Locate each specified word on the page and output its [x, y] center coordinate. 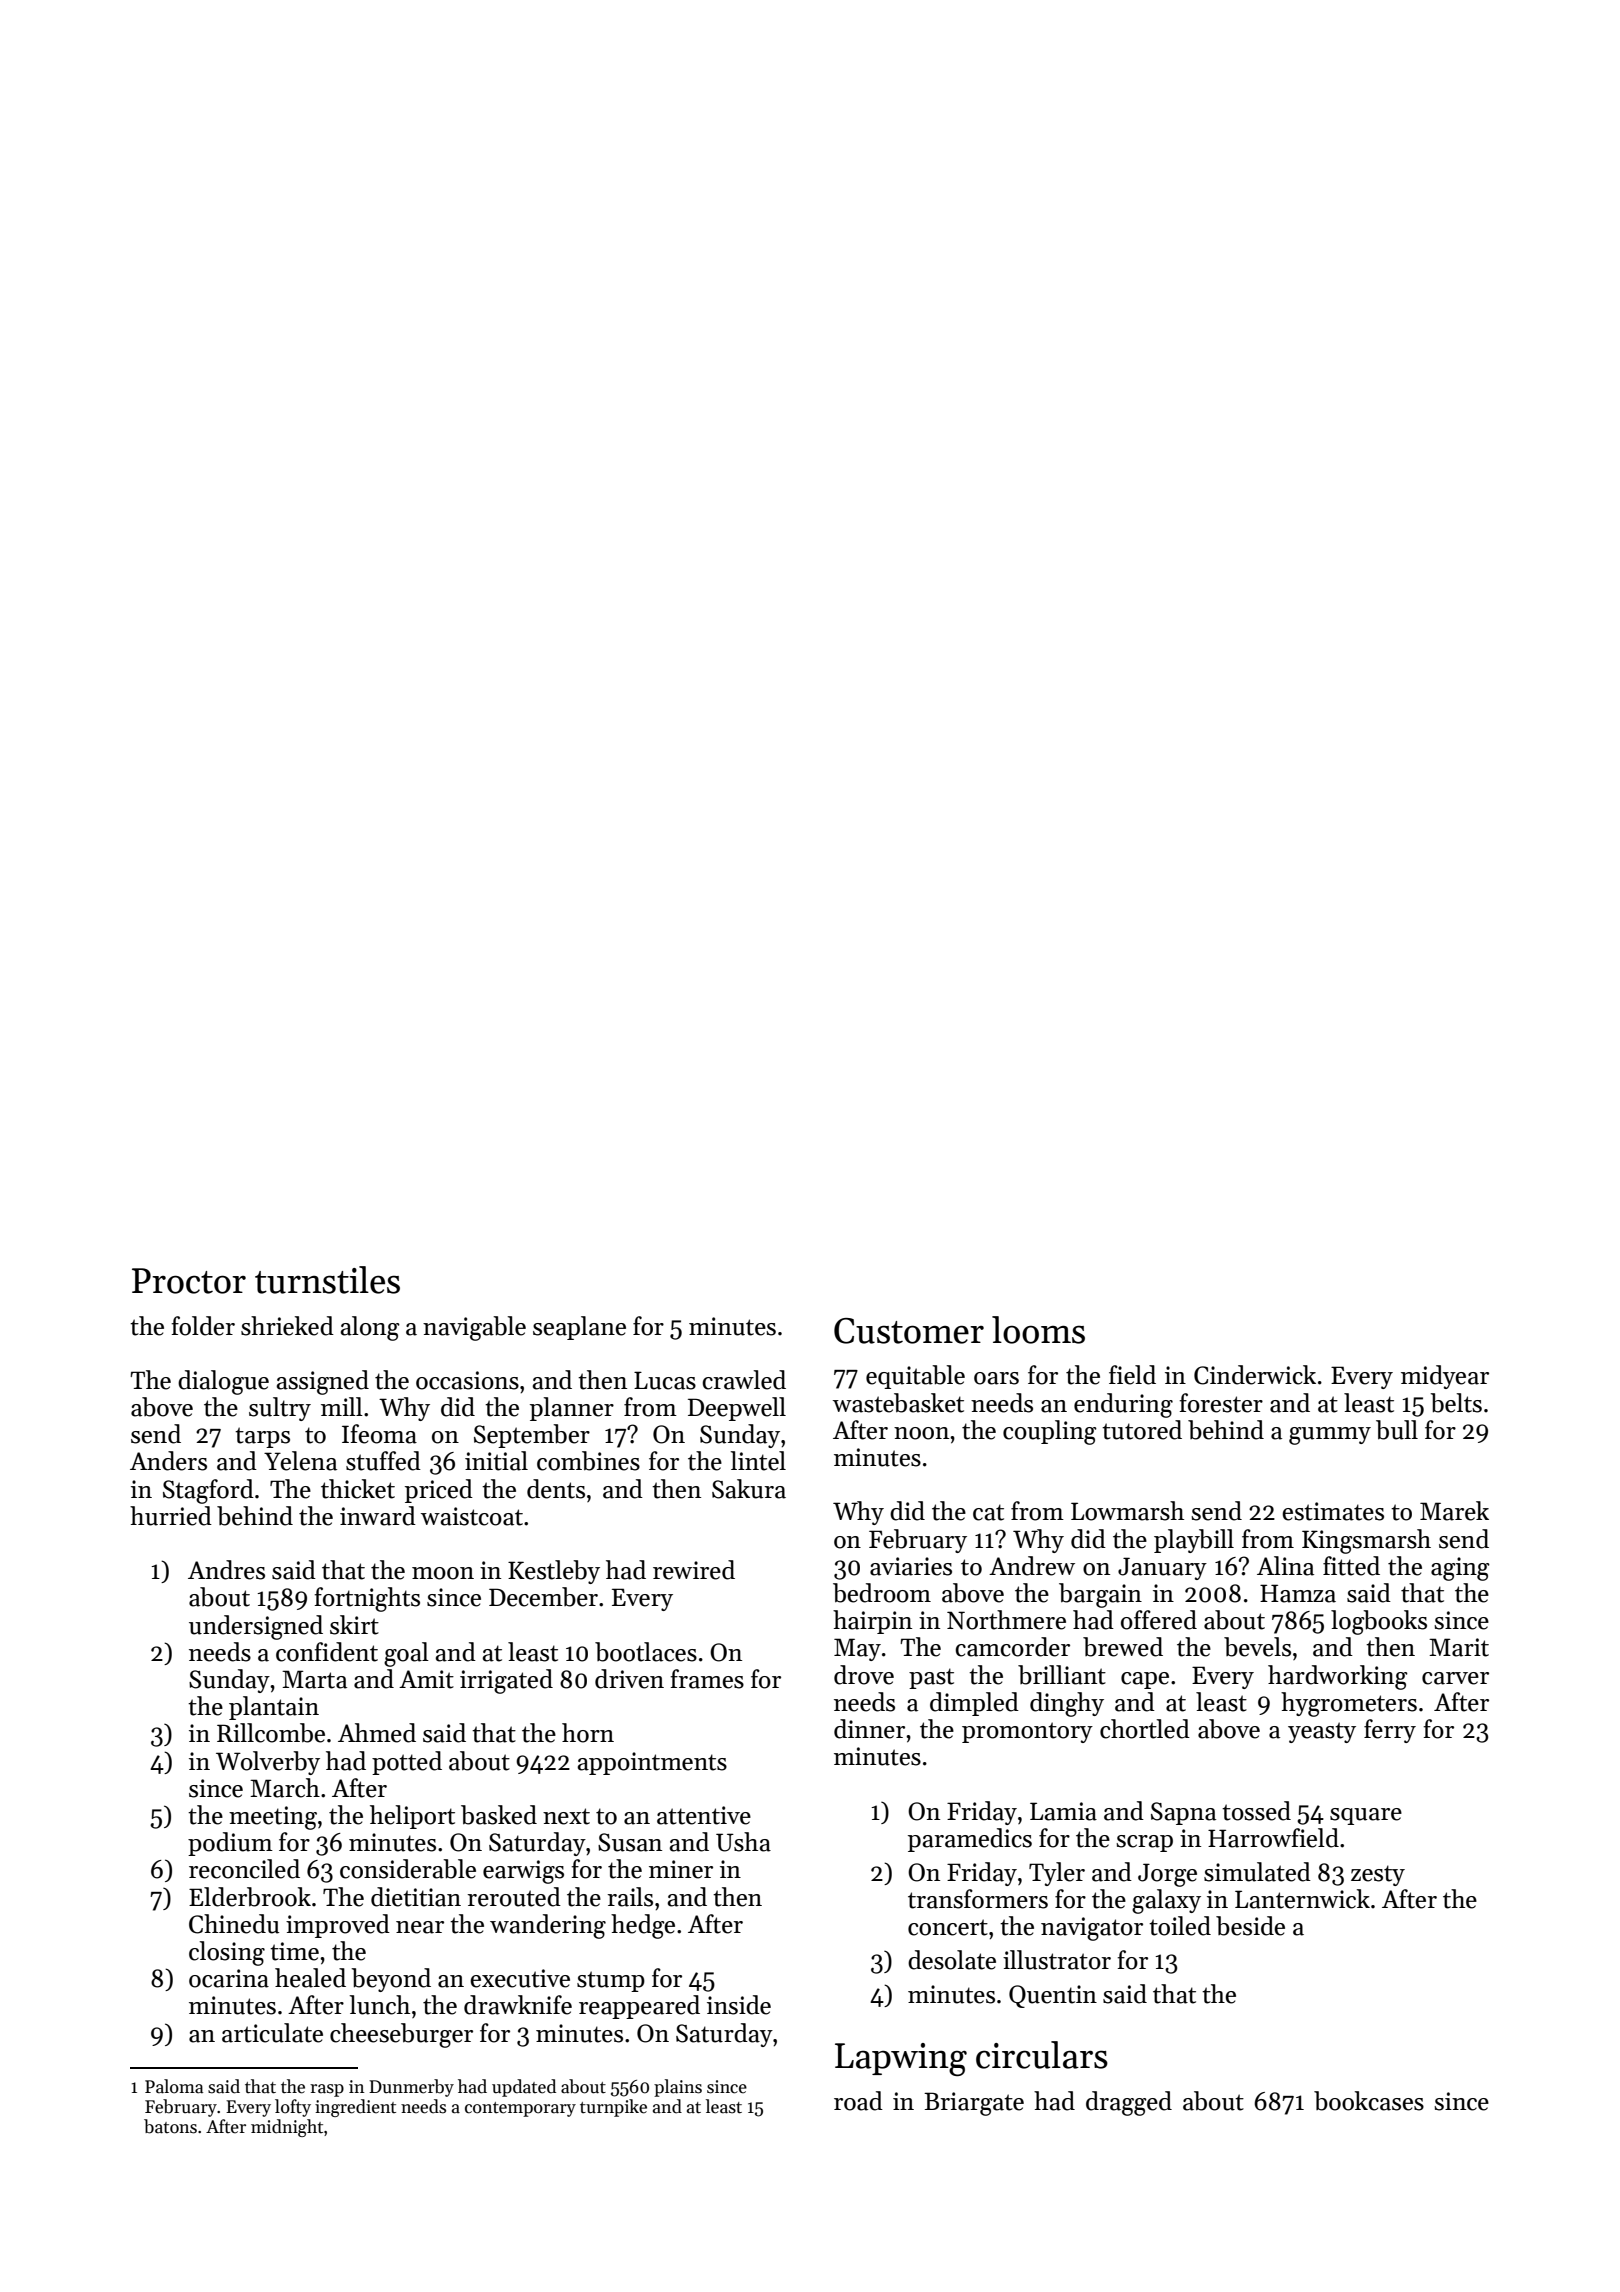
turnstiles [327, 1280]
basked [499, 1815]
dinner [869, 1729]
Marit [1459, 1647]
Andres [226, 1570]
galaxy [1166, 1901]
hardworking [1338, 1677]
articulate [272, 2033]
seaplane [579, 1328]
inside [739, 2005]
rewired [694, 1570]
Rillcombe [271, 1733]
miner [681, 1869]
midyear [1445, 1377]
